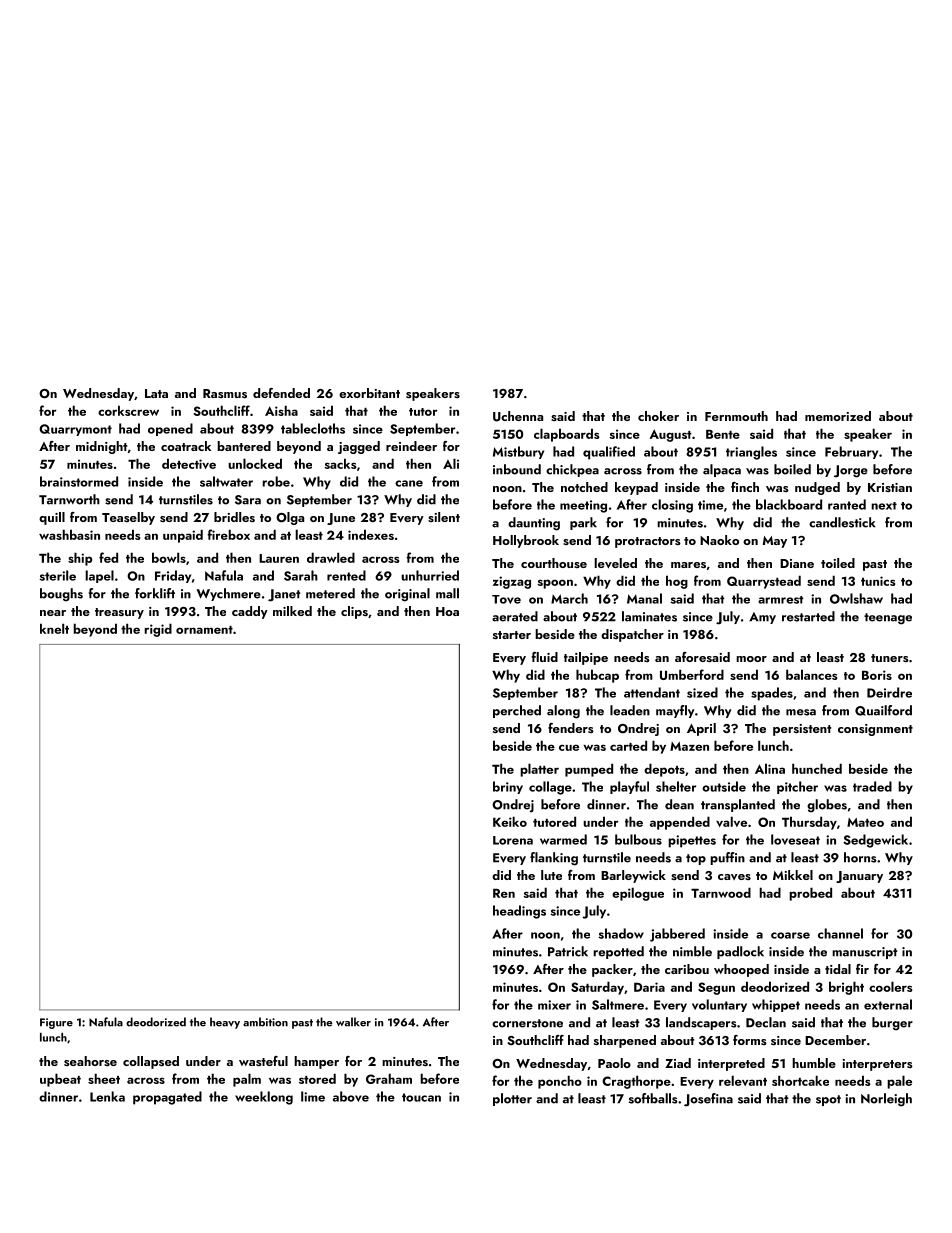 The image size is (952, 1233). I want to click on seahorse, so click(90, 1061).
